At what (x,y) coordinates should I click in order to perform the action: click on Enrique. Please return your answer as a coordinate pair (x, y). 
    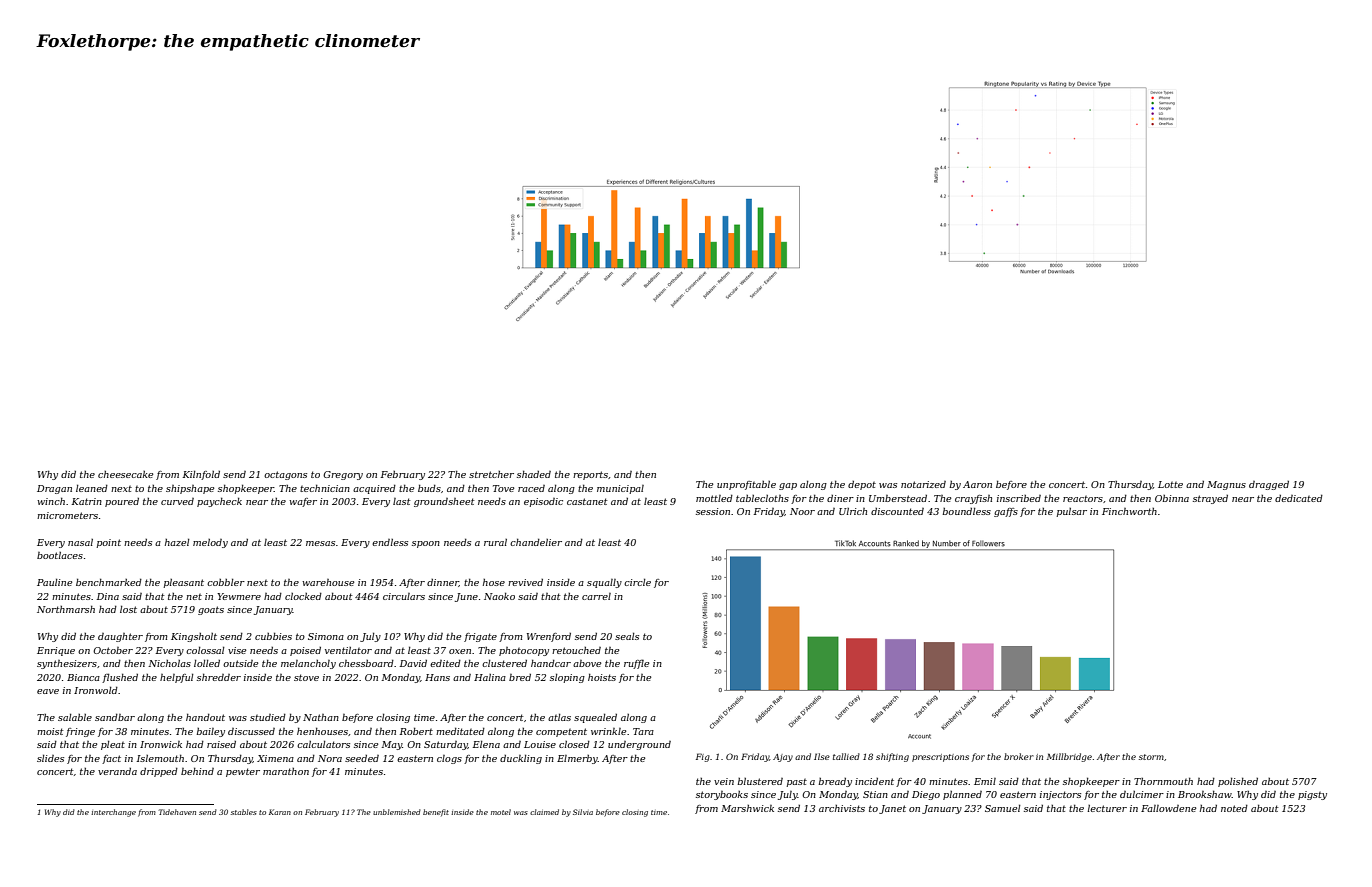
    Looking at the image, I should click on (56, 651).
